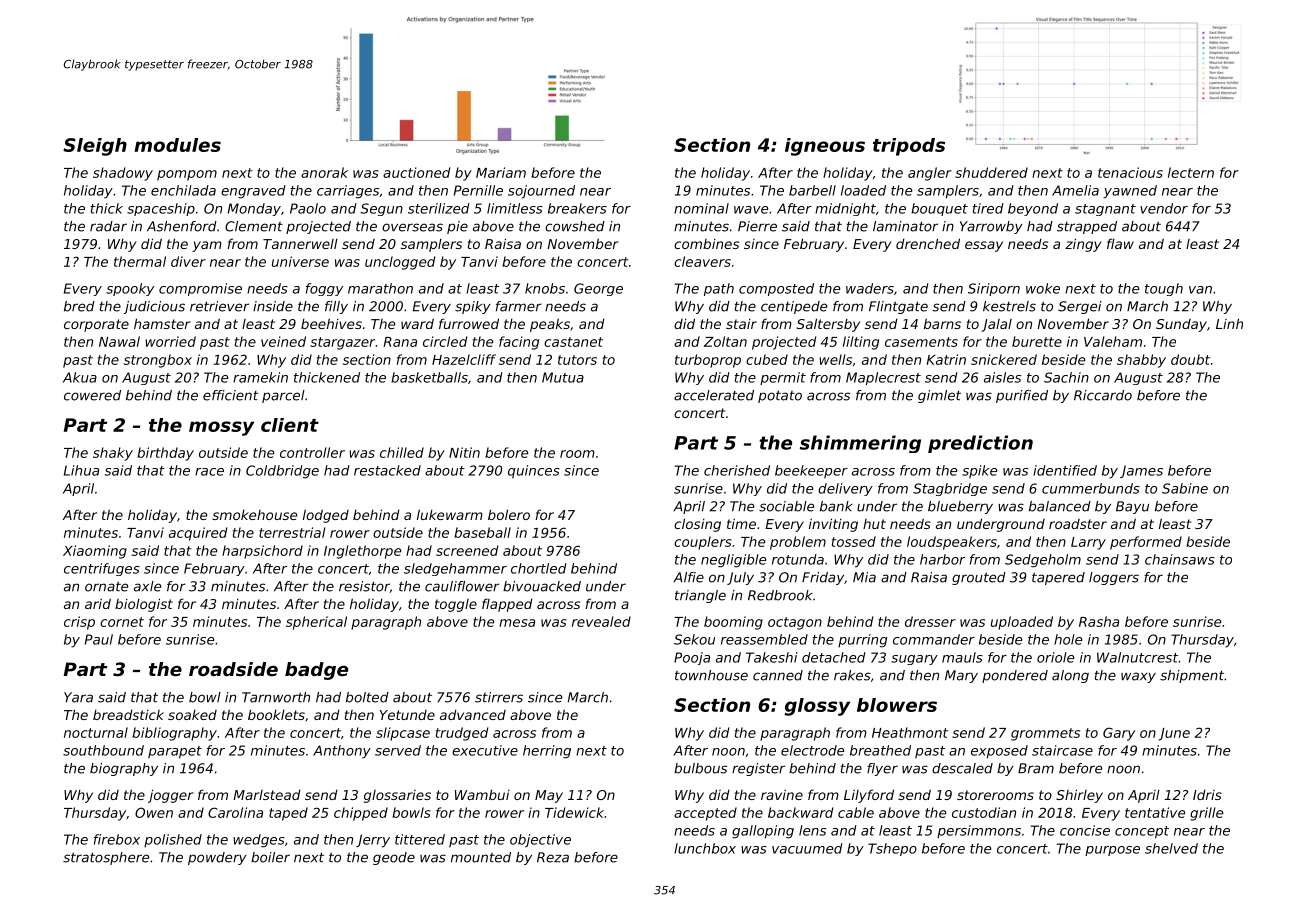  I want to click on tough, so click(1164, 289).
